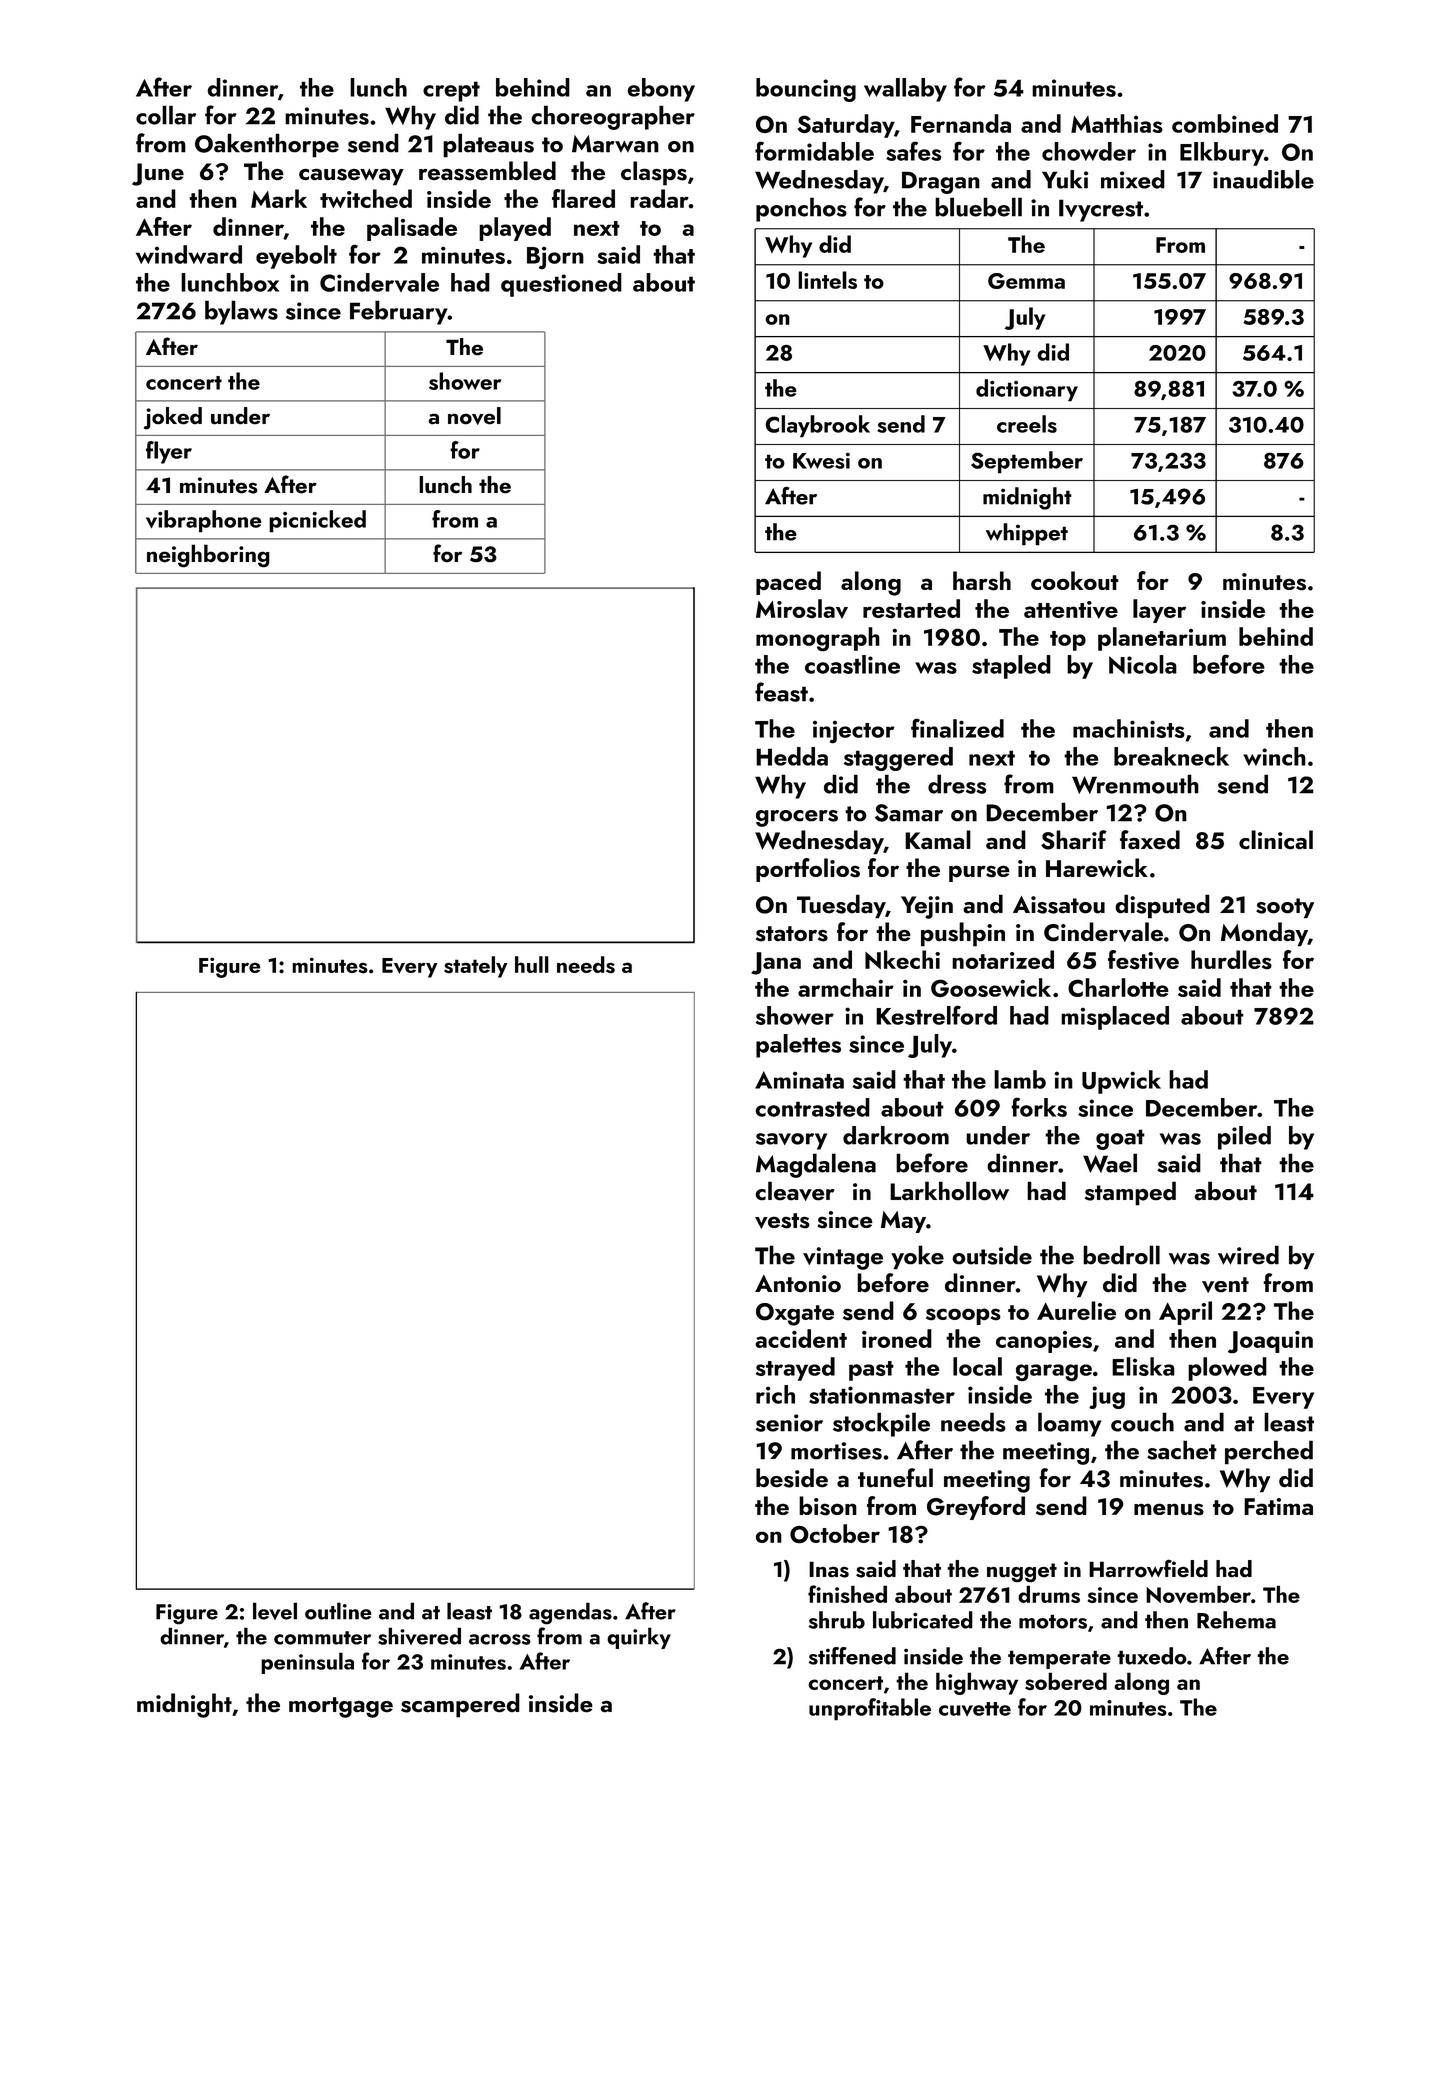  I want to click on combined, so click(1225, 123).
